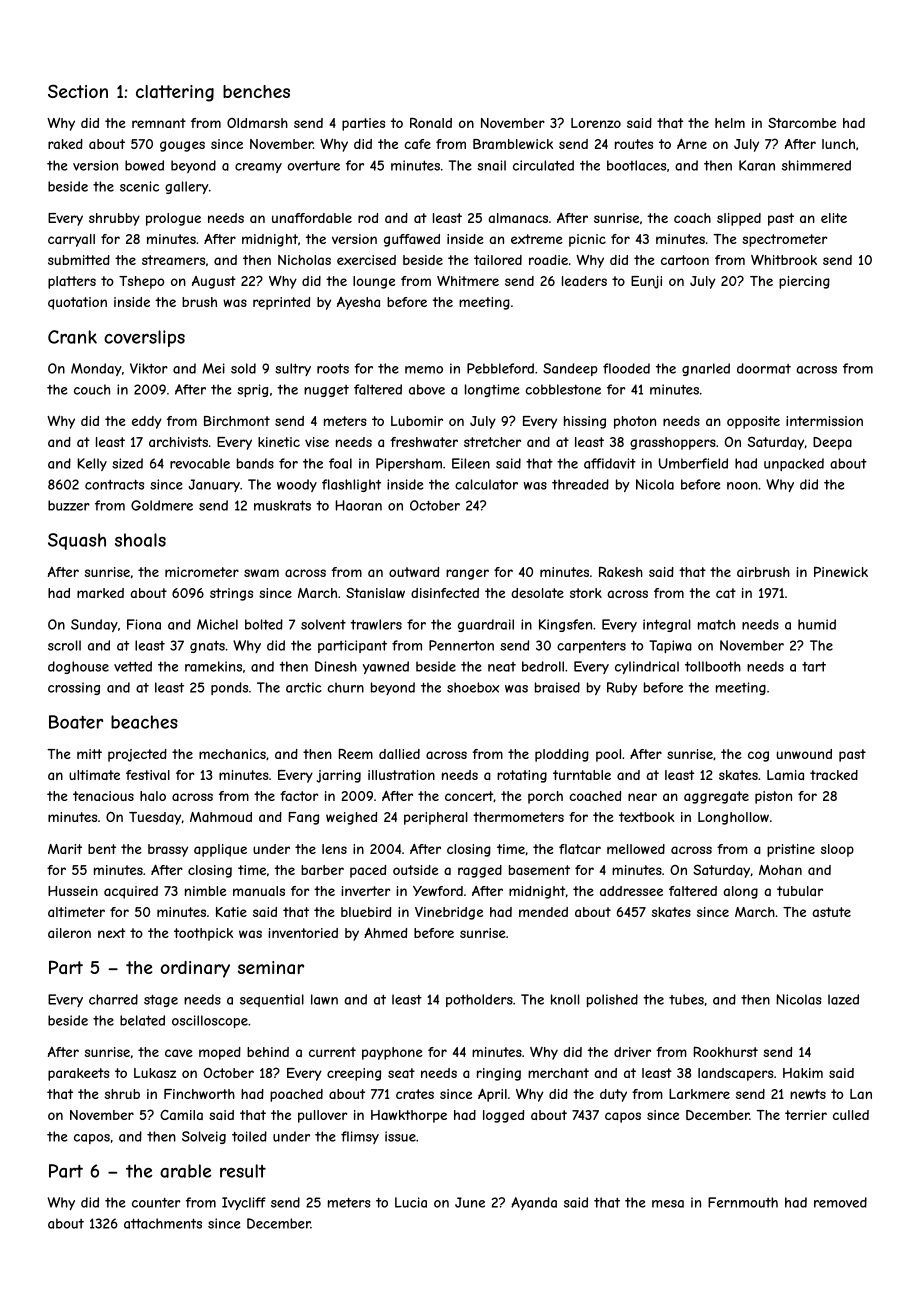  Describe the element at coordinates (802, 123) in the screenshot. I see `Starcombe` at that location.
